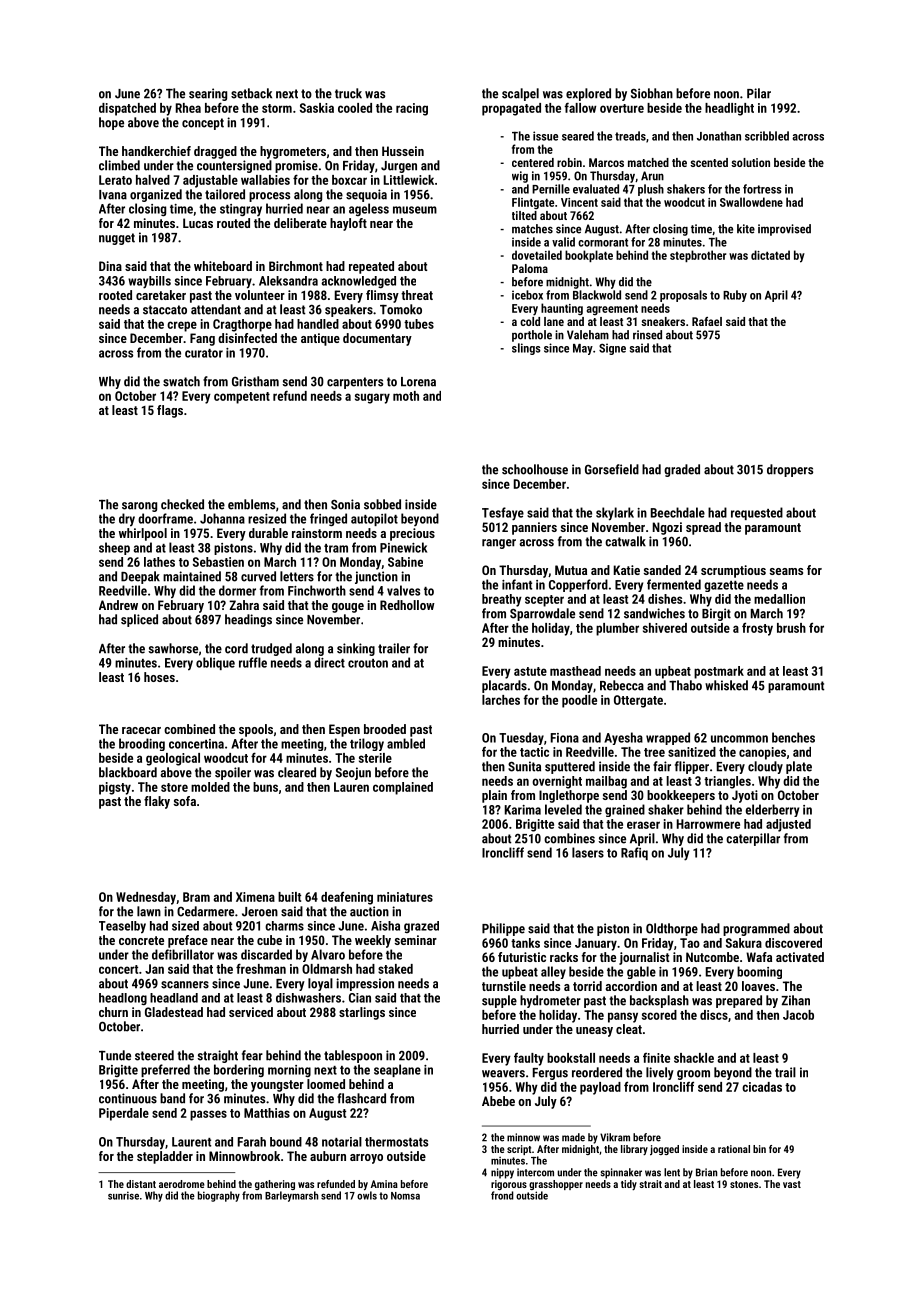 Image resolution: width=924 pixels, height=1308 pixels. Describe the element at coordinates (353, 1056) in the document. I see `tablespoon` at that location.
